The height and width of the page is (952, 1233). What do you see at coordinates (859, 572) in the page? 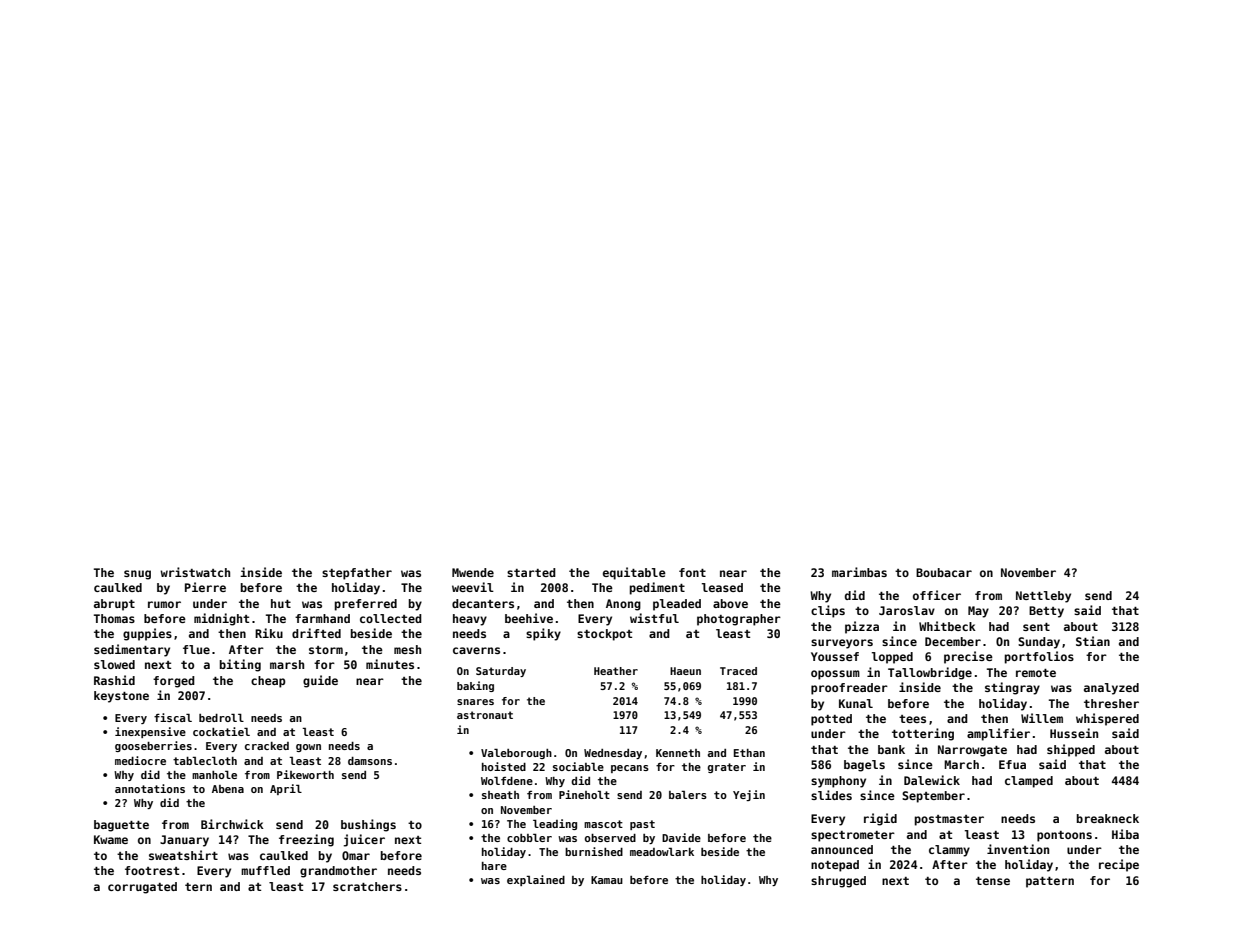
I see `marimbas` at bounding box center [859, 572].
